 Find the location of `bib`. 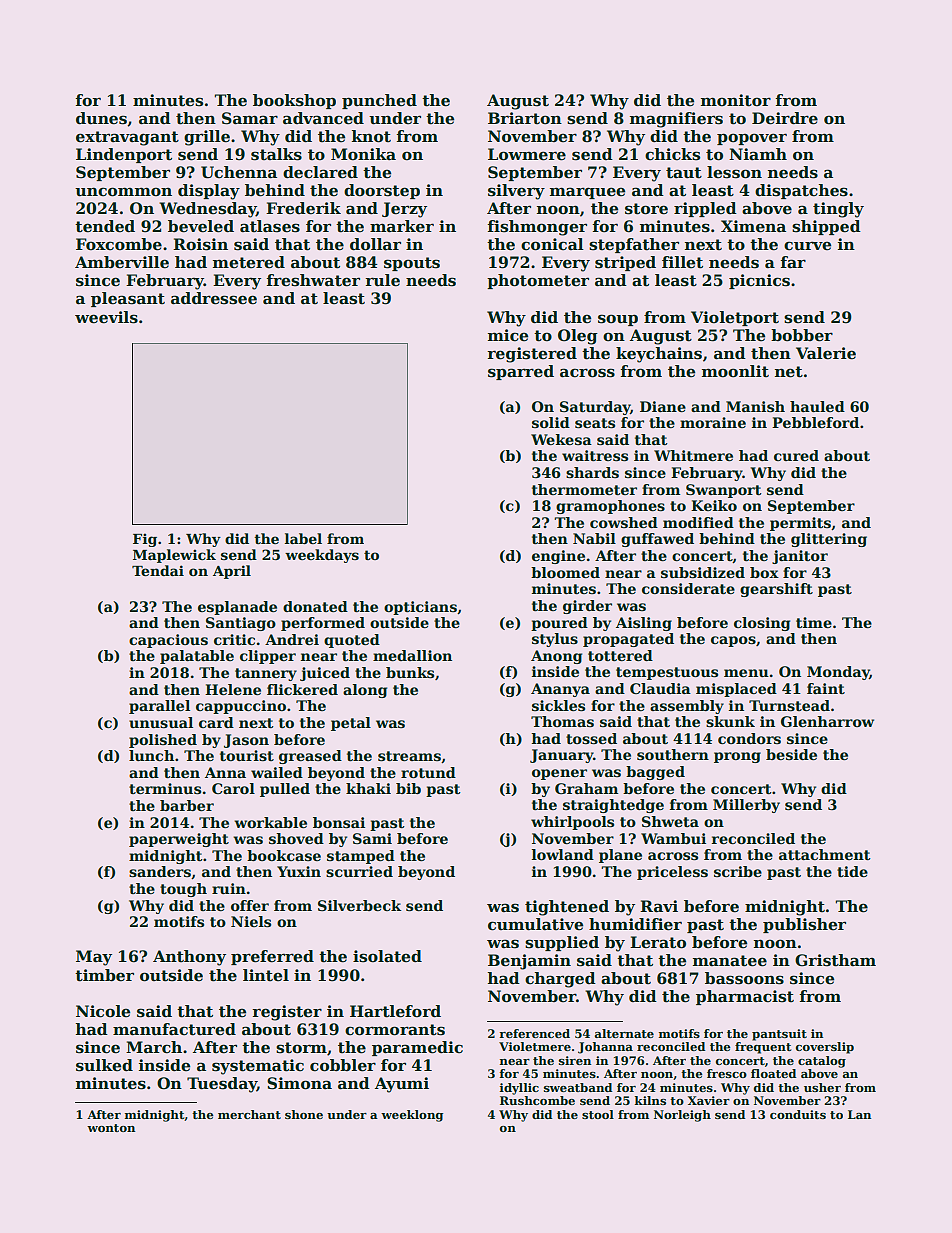

bib is located at coordinates (408, 788).
